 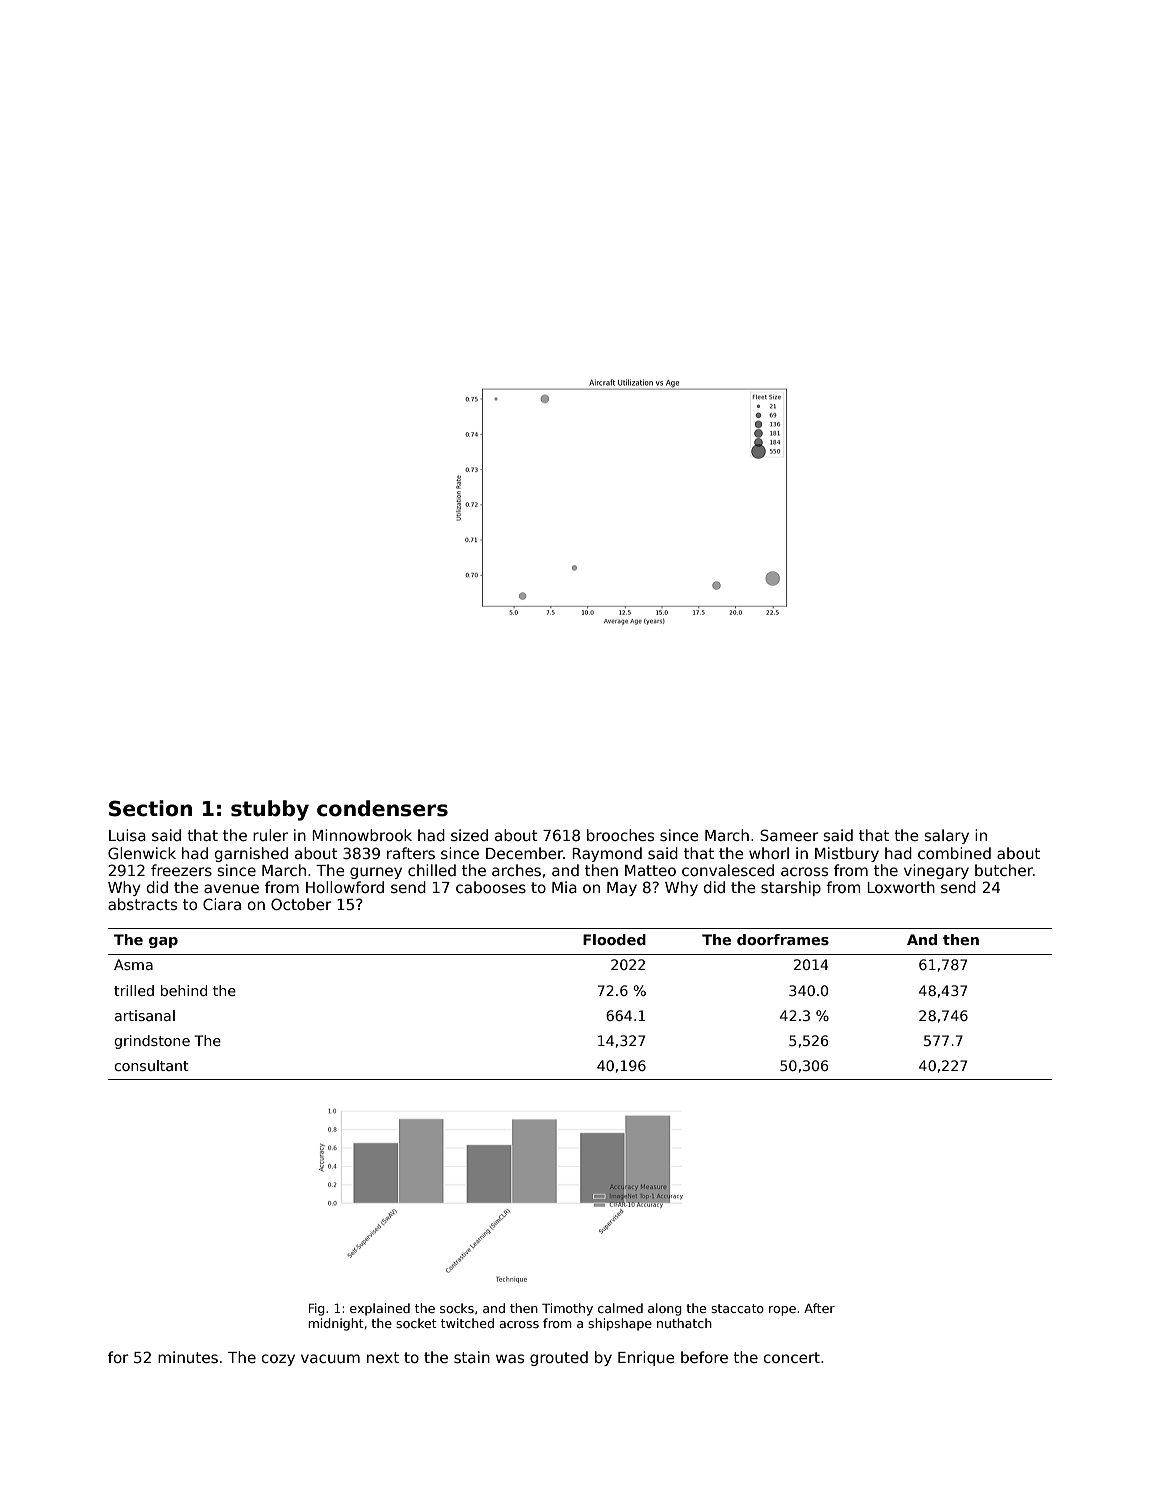 I want to click on concert, so click(x=792, y=1357).
